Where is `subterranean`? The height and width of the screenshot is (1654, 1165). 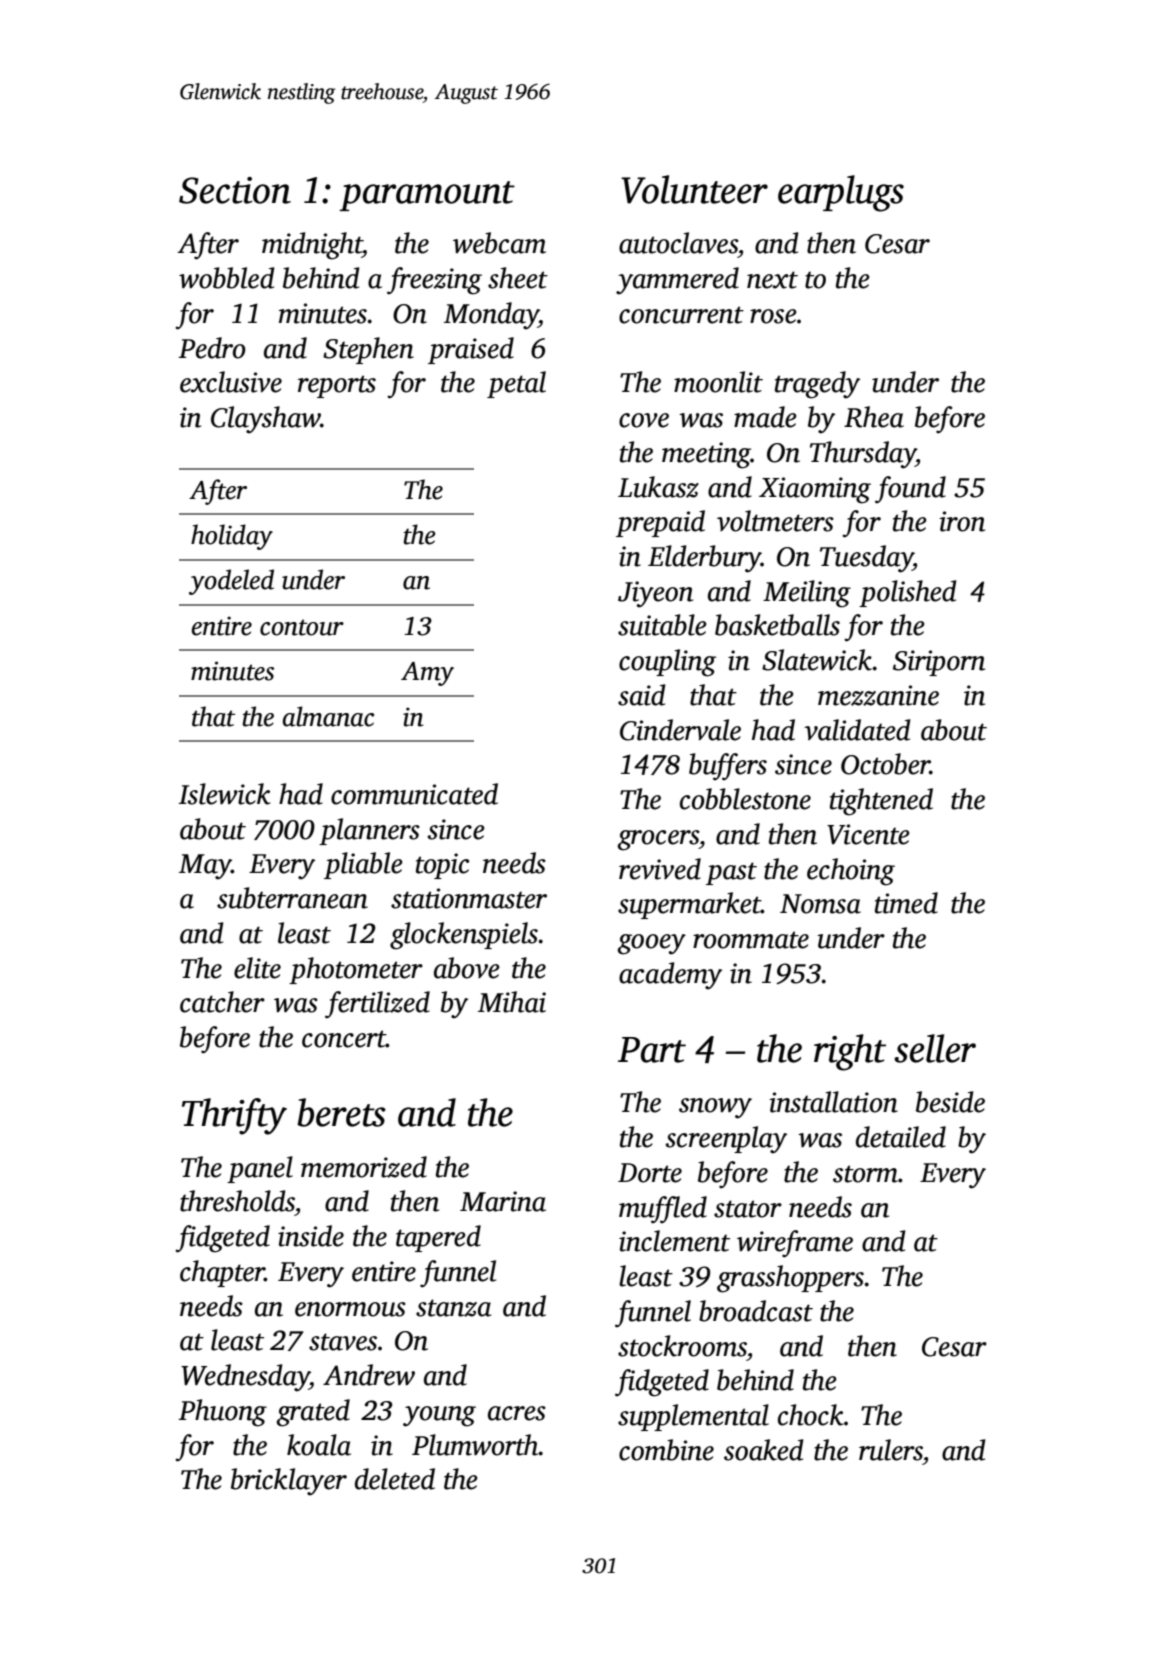 subterranean is located at coordinates (292, 898).
